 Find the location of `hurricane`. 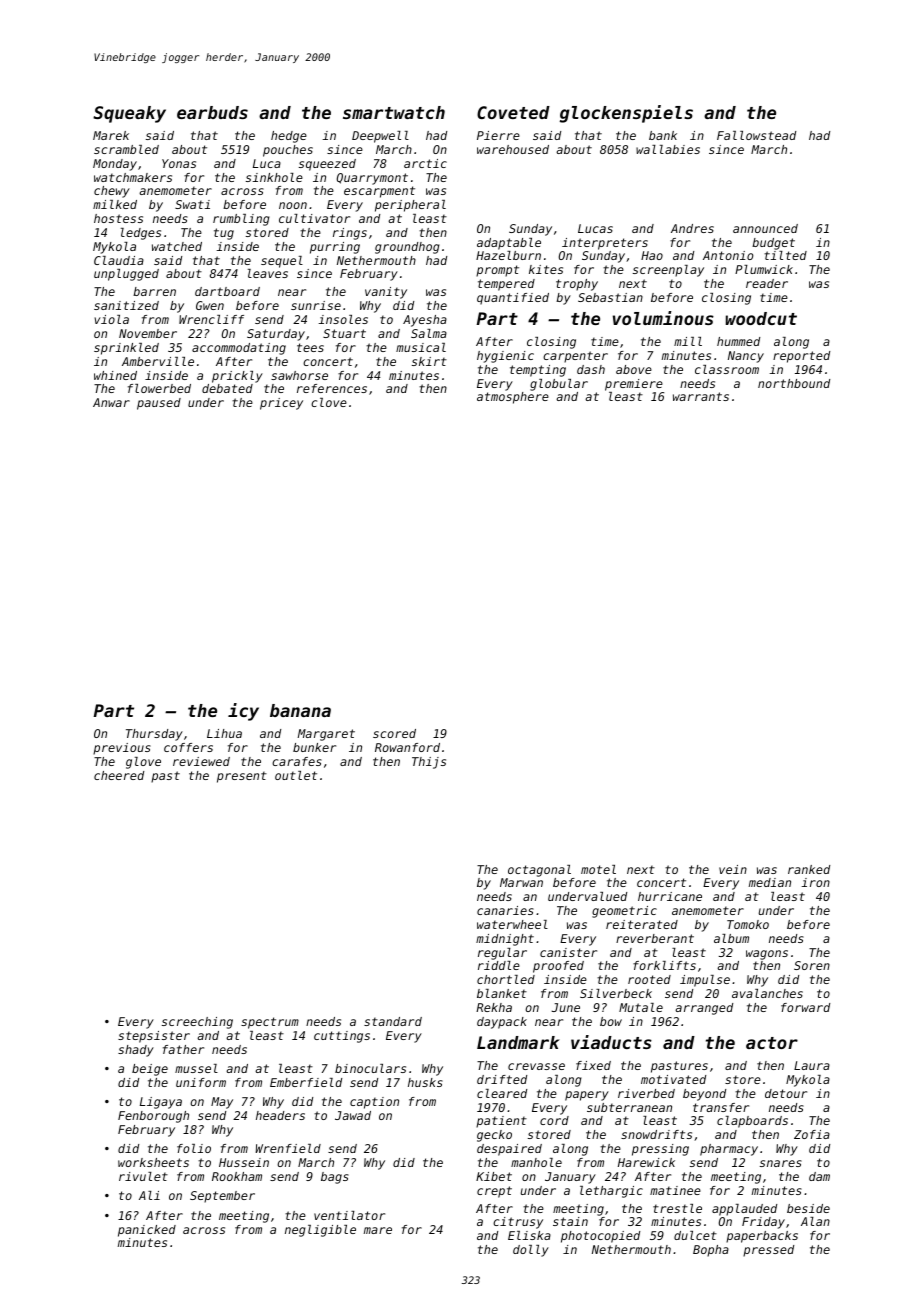

hurricane is located at coordinates (670, 896).
